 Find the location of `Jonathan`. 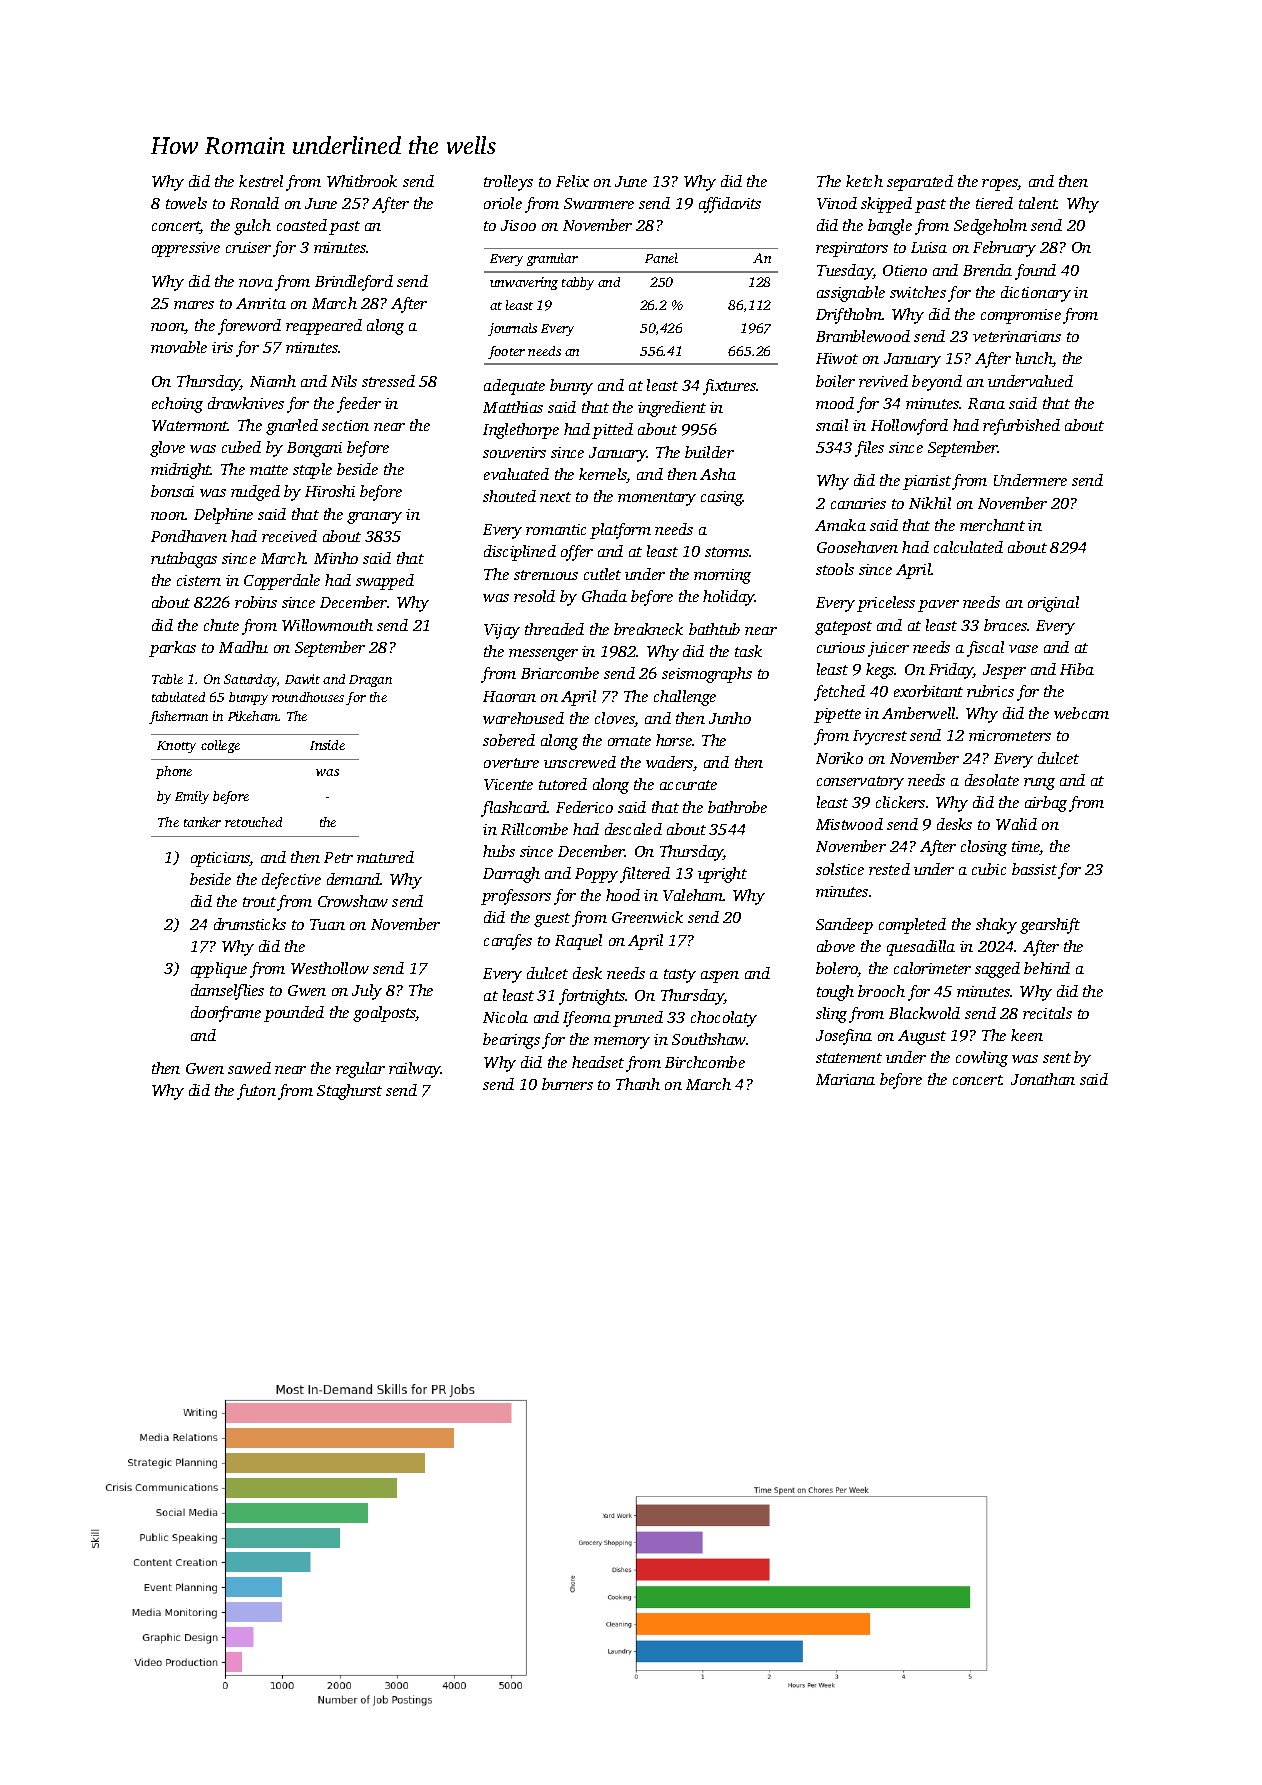

Jonathan is located at coordinates (1043, 1079).
